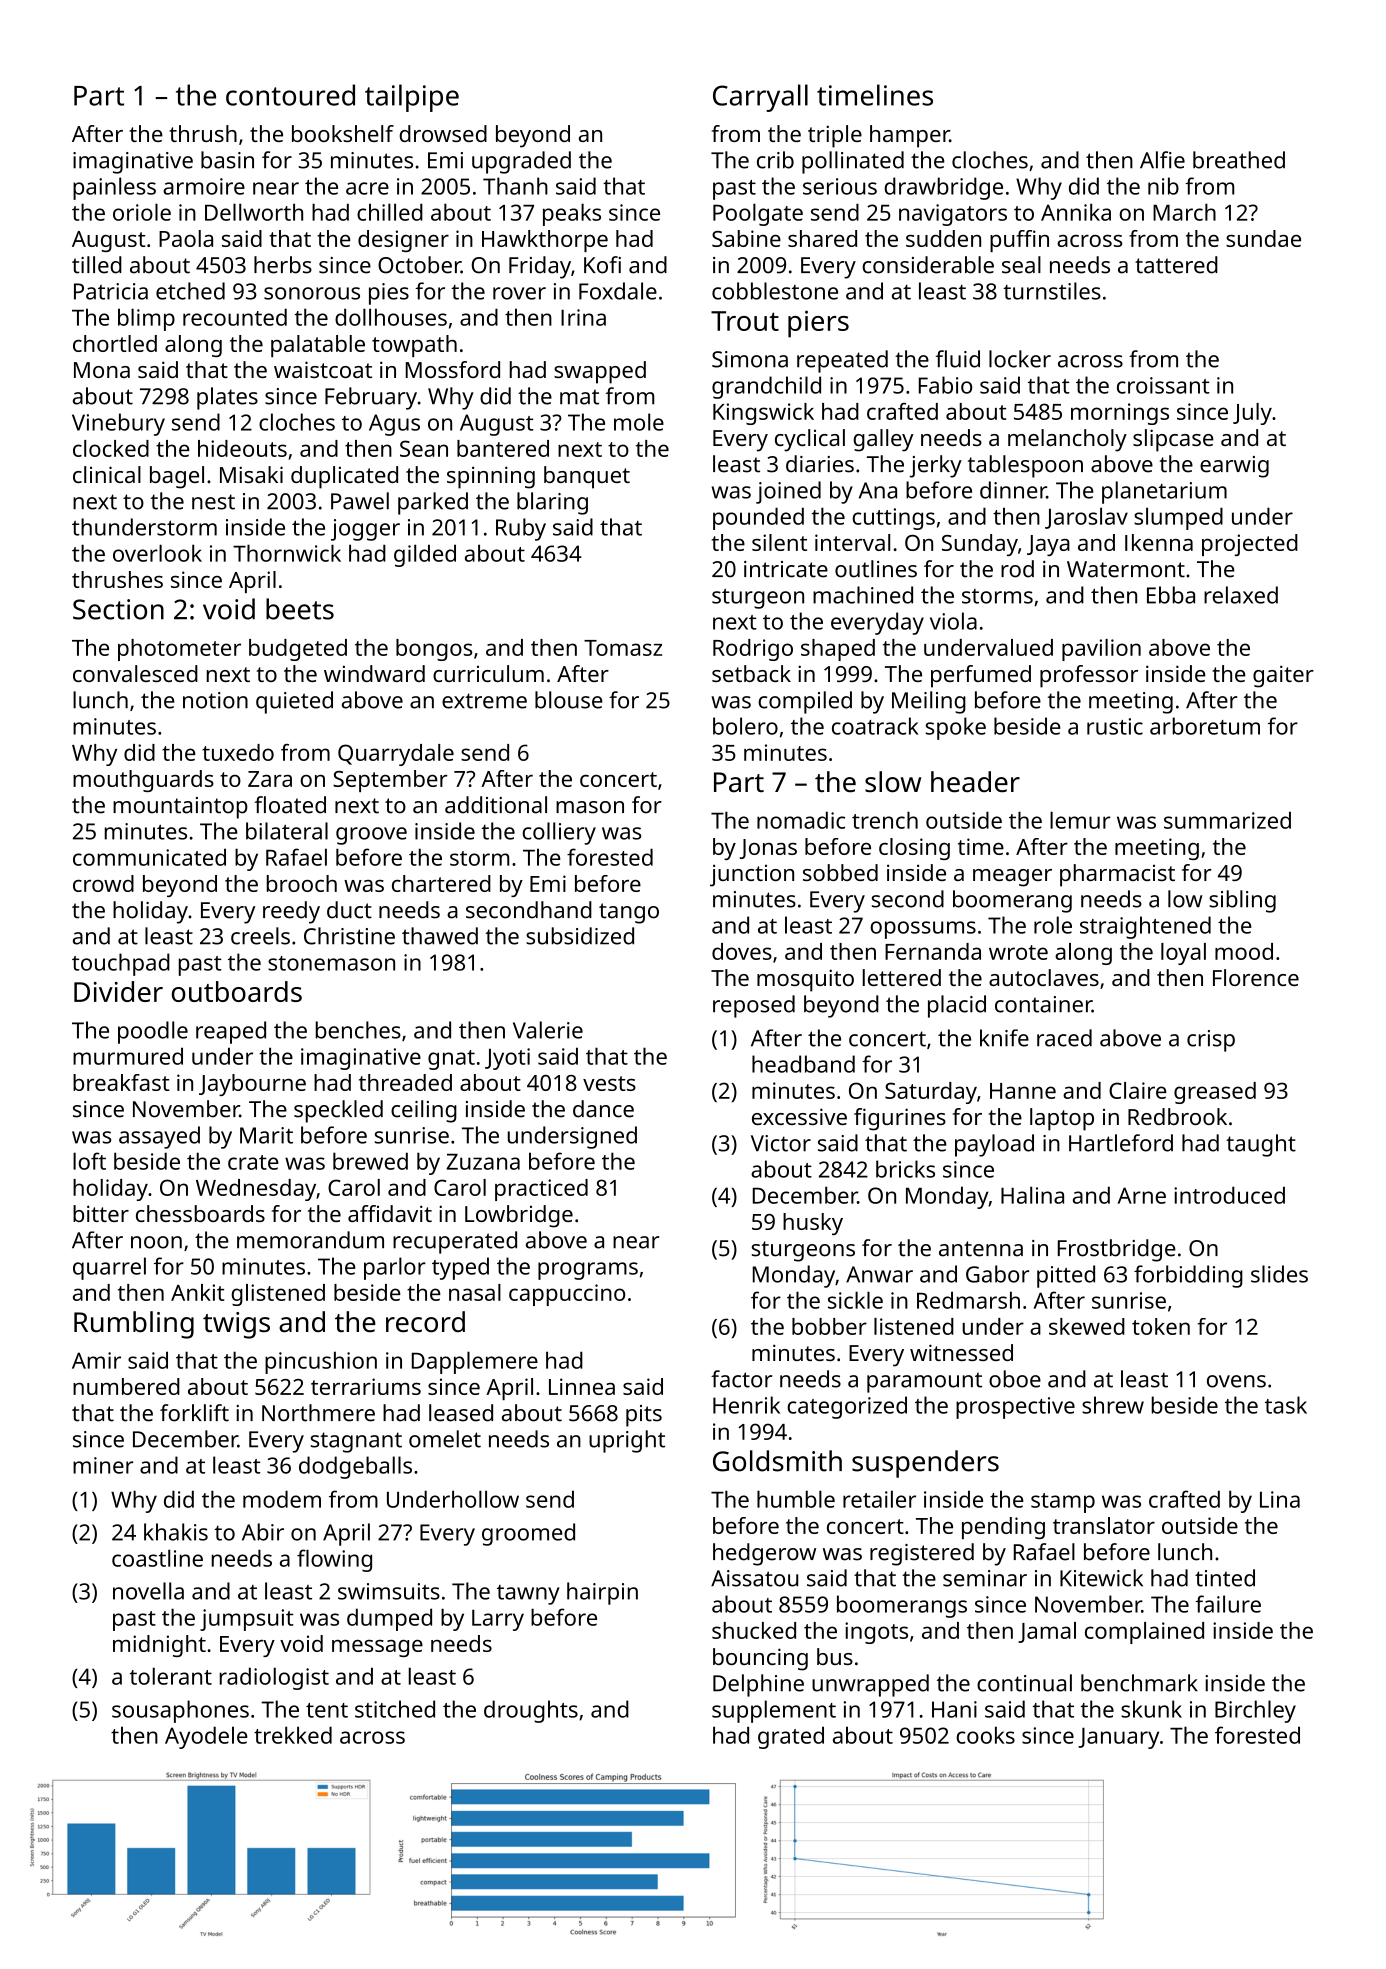 The image size is (1386, 1969). I want to click on tattered, so click(1176, 265).
